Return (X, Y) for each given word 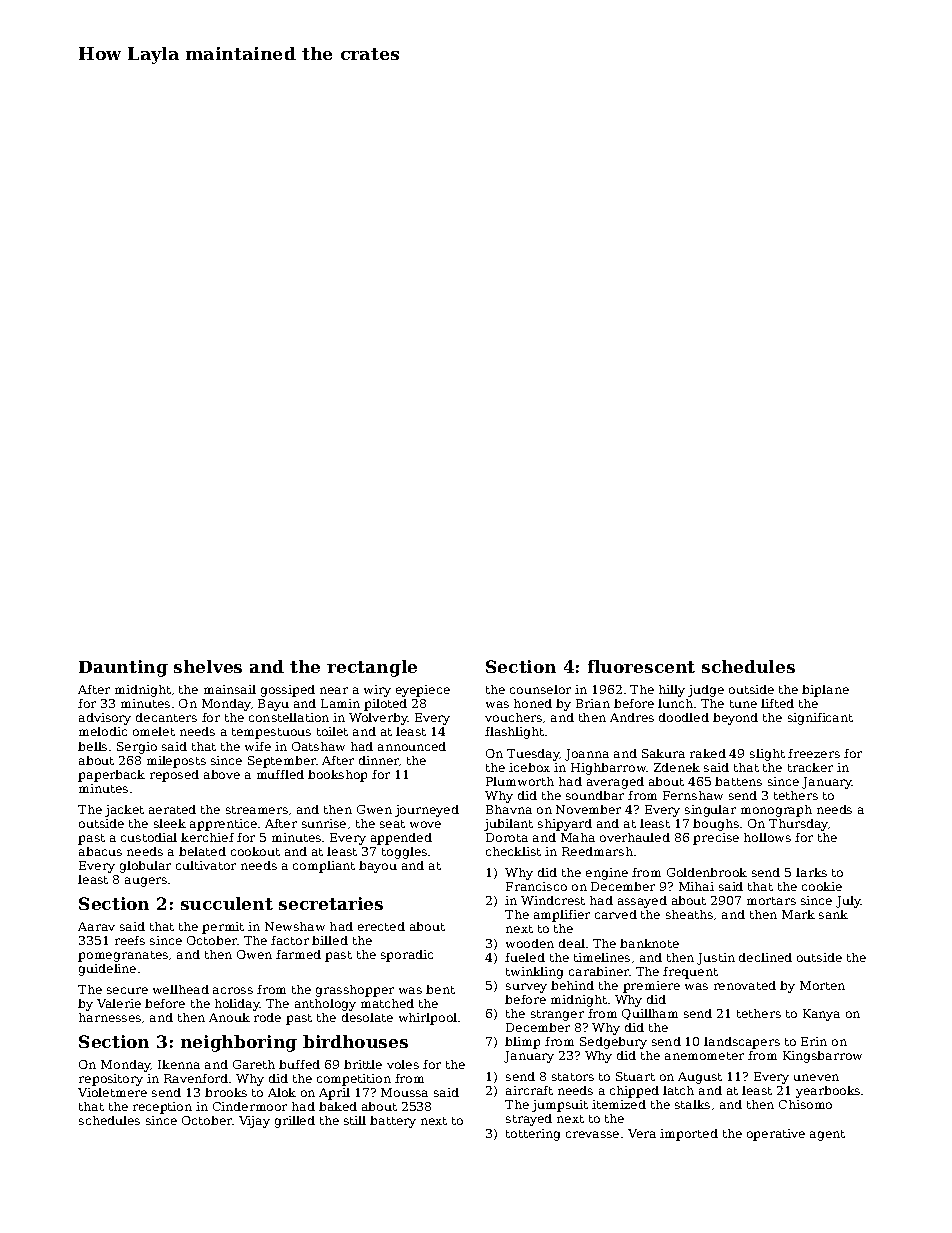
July (848, 902)
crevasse (592, 1134)
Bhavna (509, 809)
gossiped (288, 691)
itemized (619, 1104)
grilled (295, 1122)
